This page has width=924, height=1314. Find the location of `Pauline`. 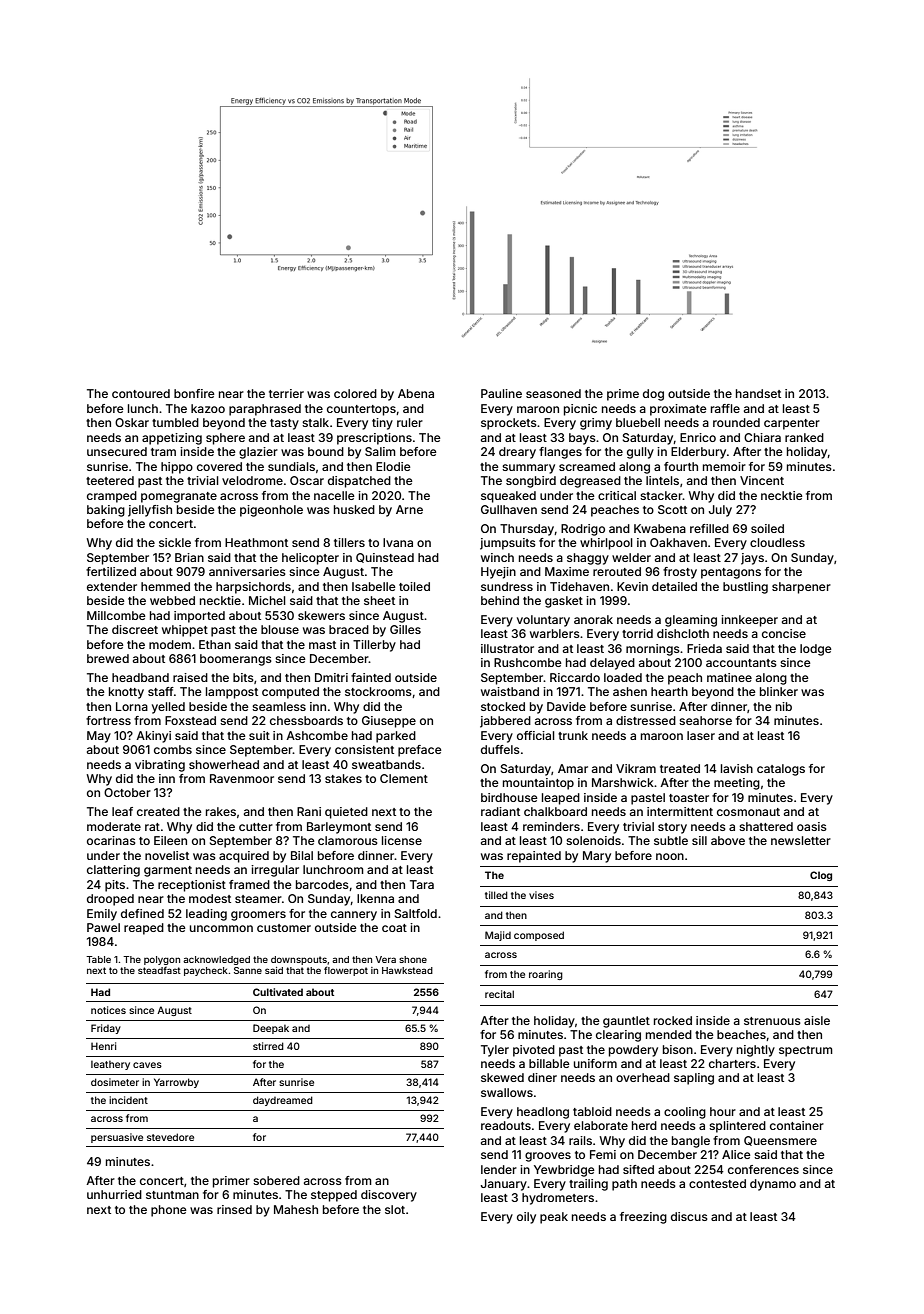

Pauline is located at coordinates (501, 393).
